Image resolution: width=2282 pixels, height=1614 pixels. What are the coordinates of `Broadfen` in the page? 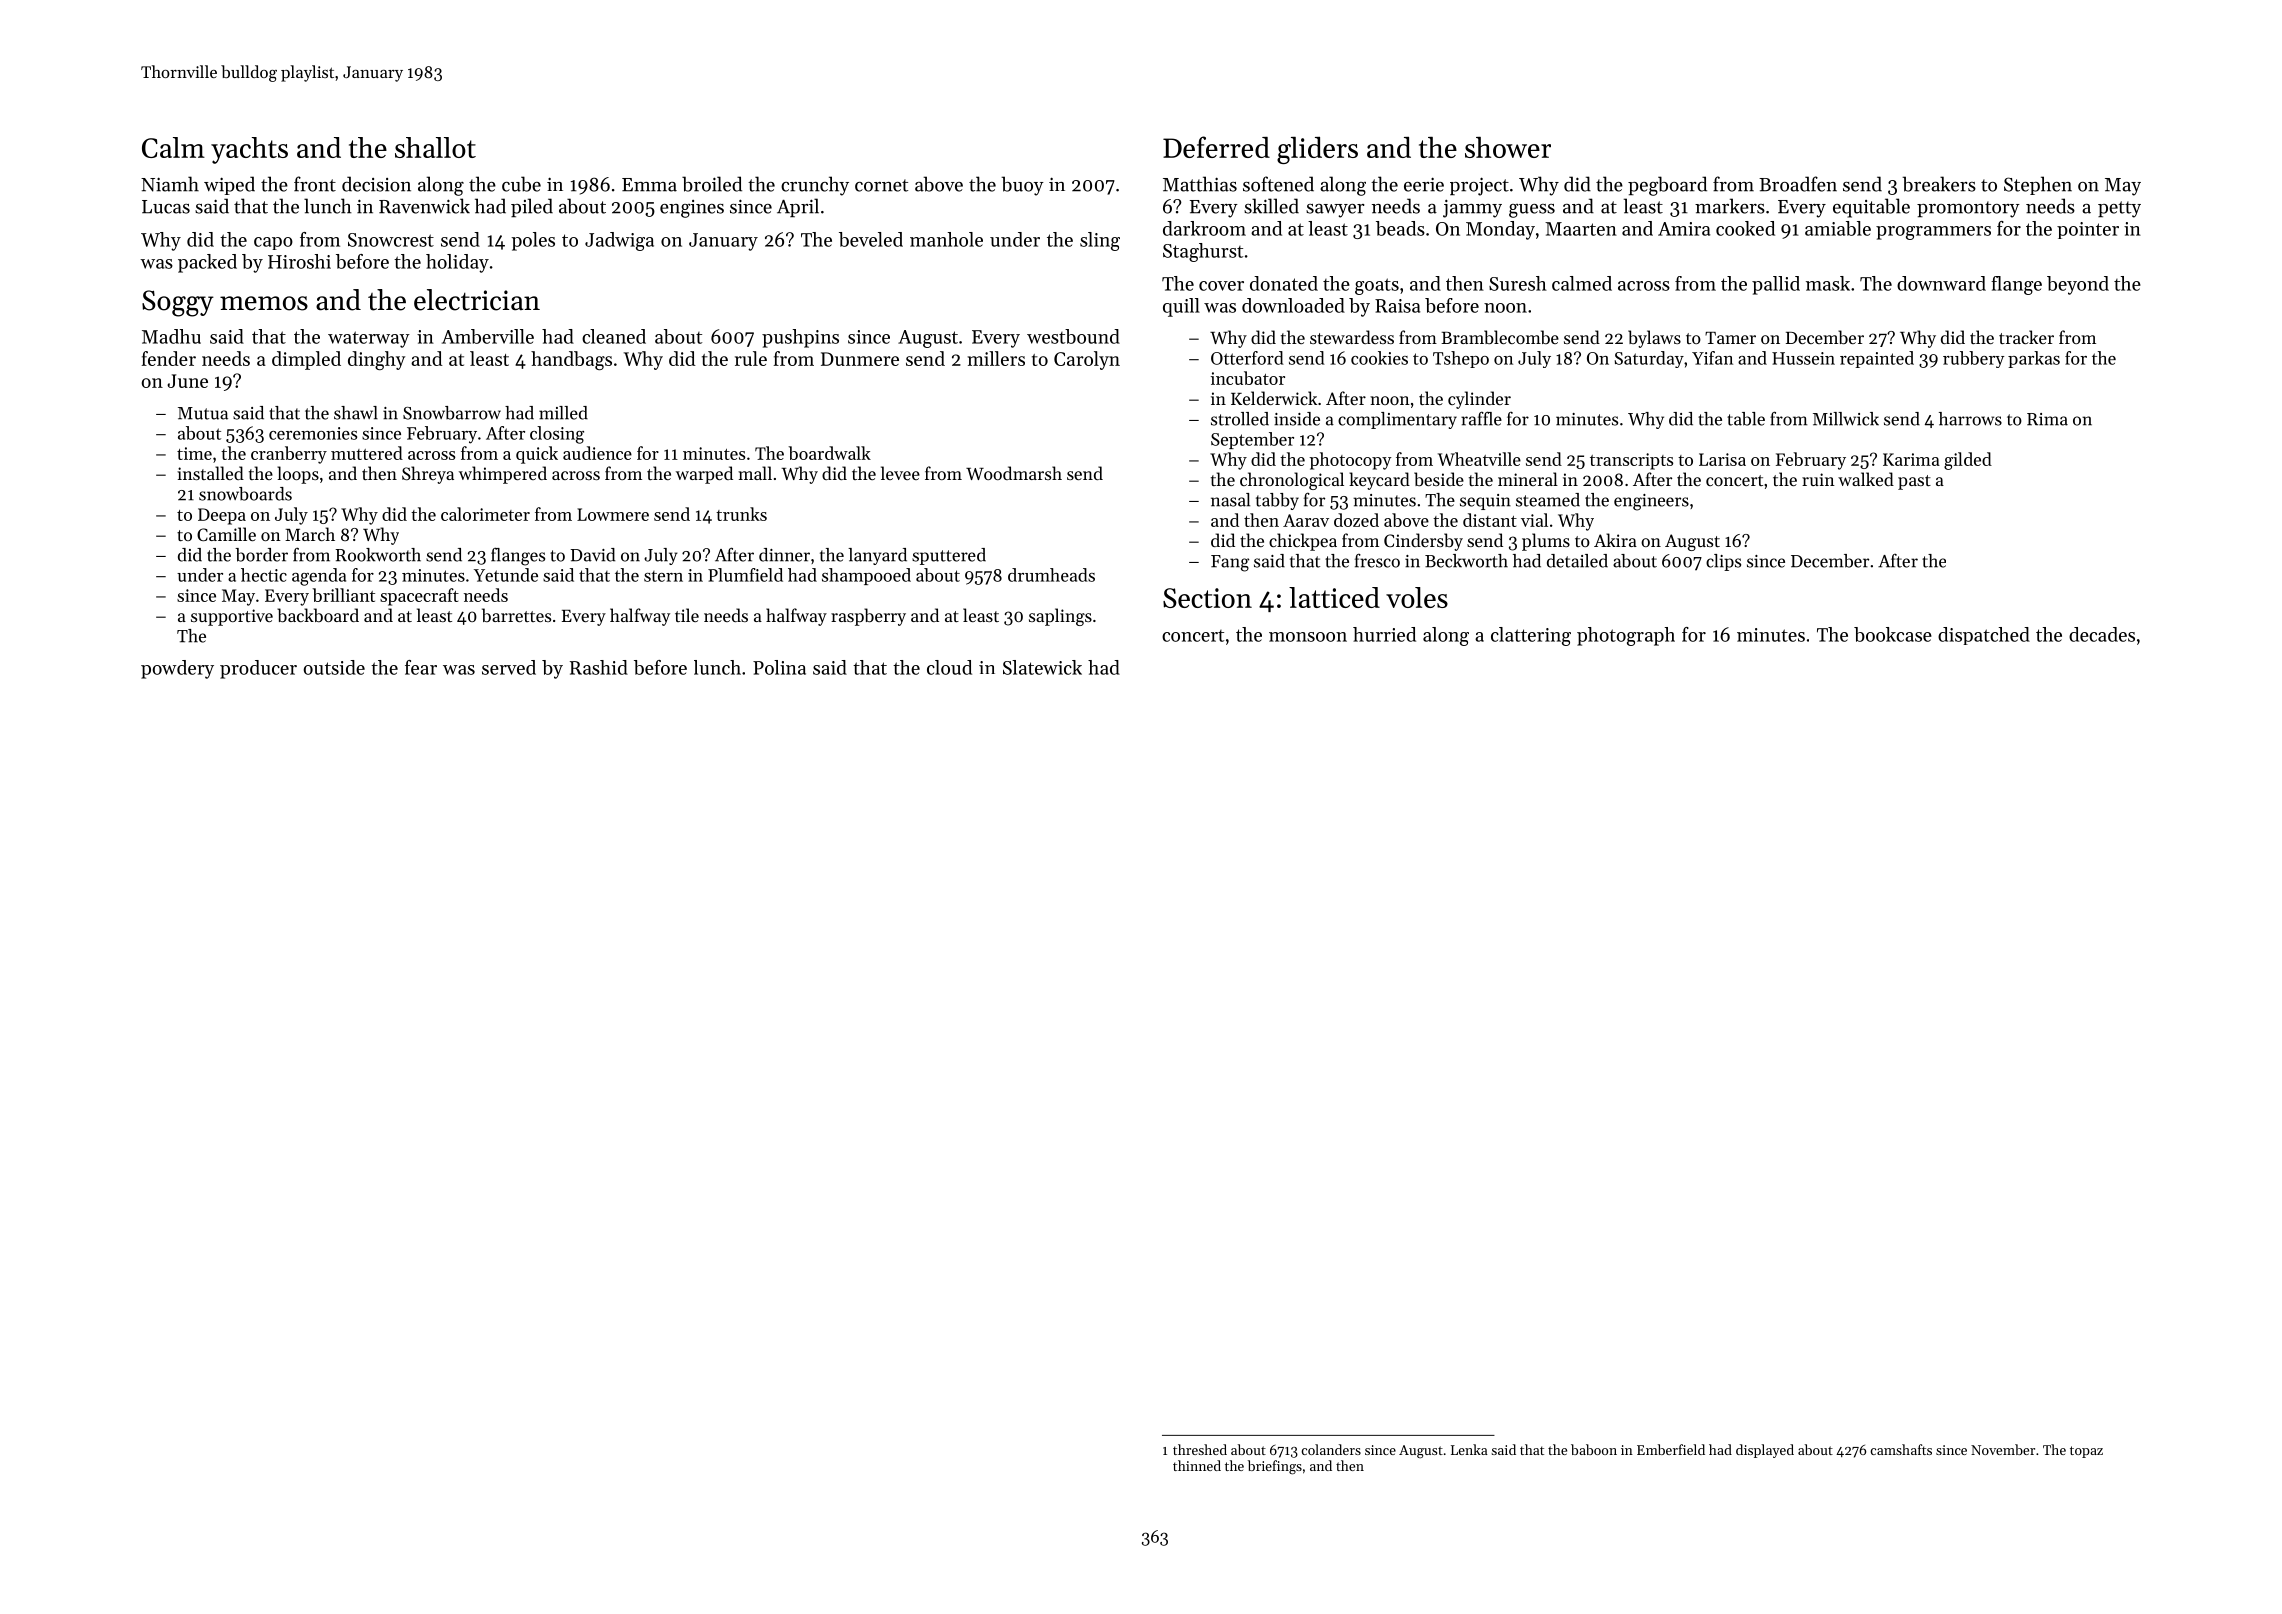 It's located at (1798, 184).
